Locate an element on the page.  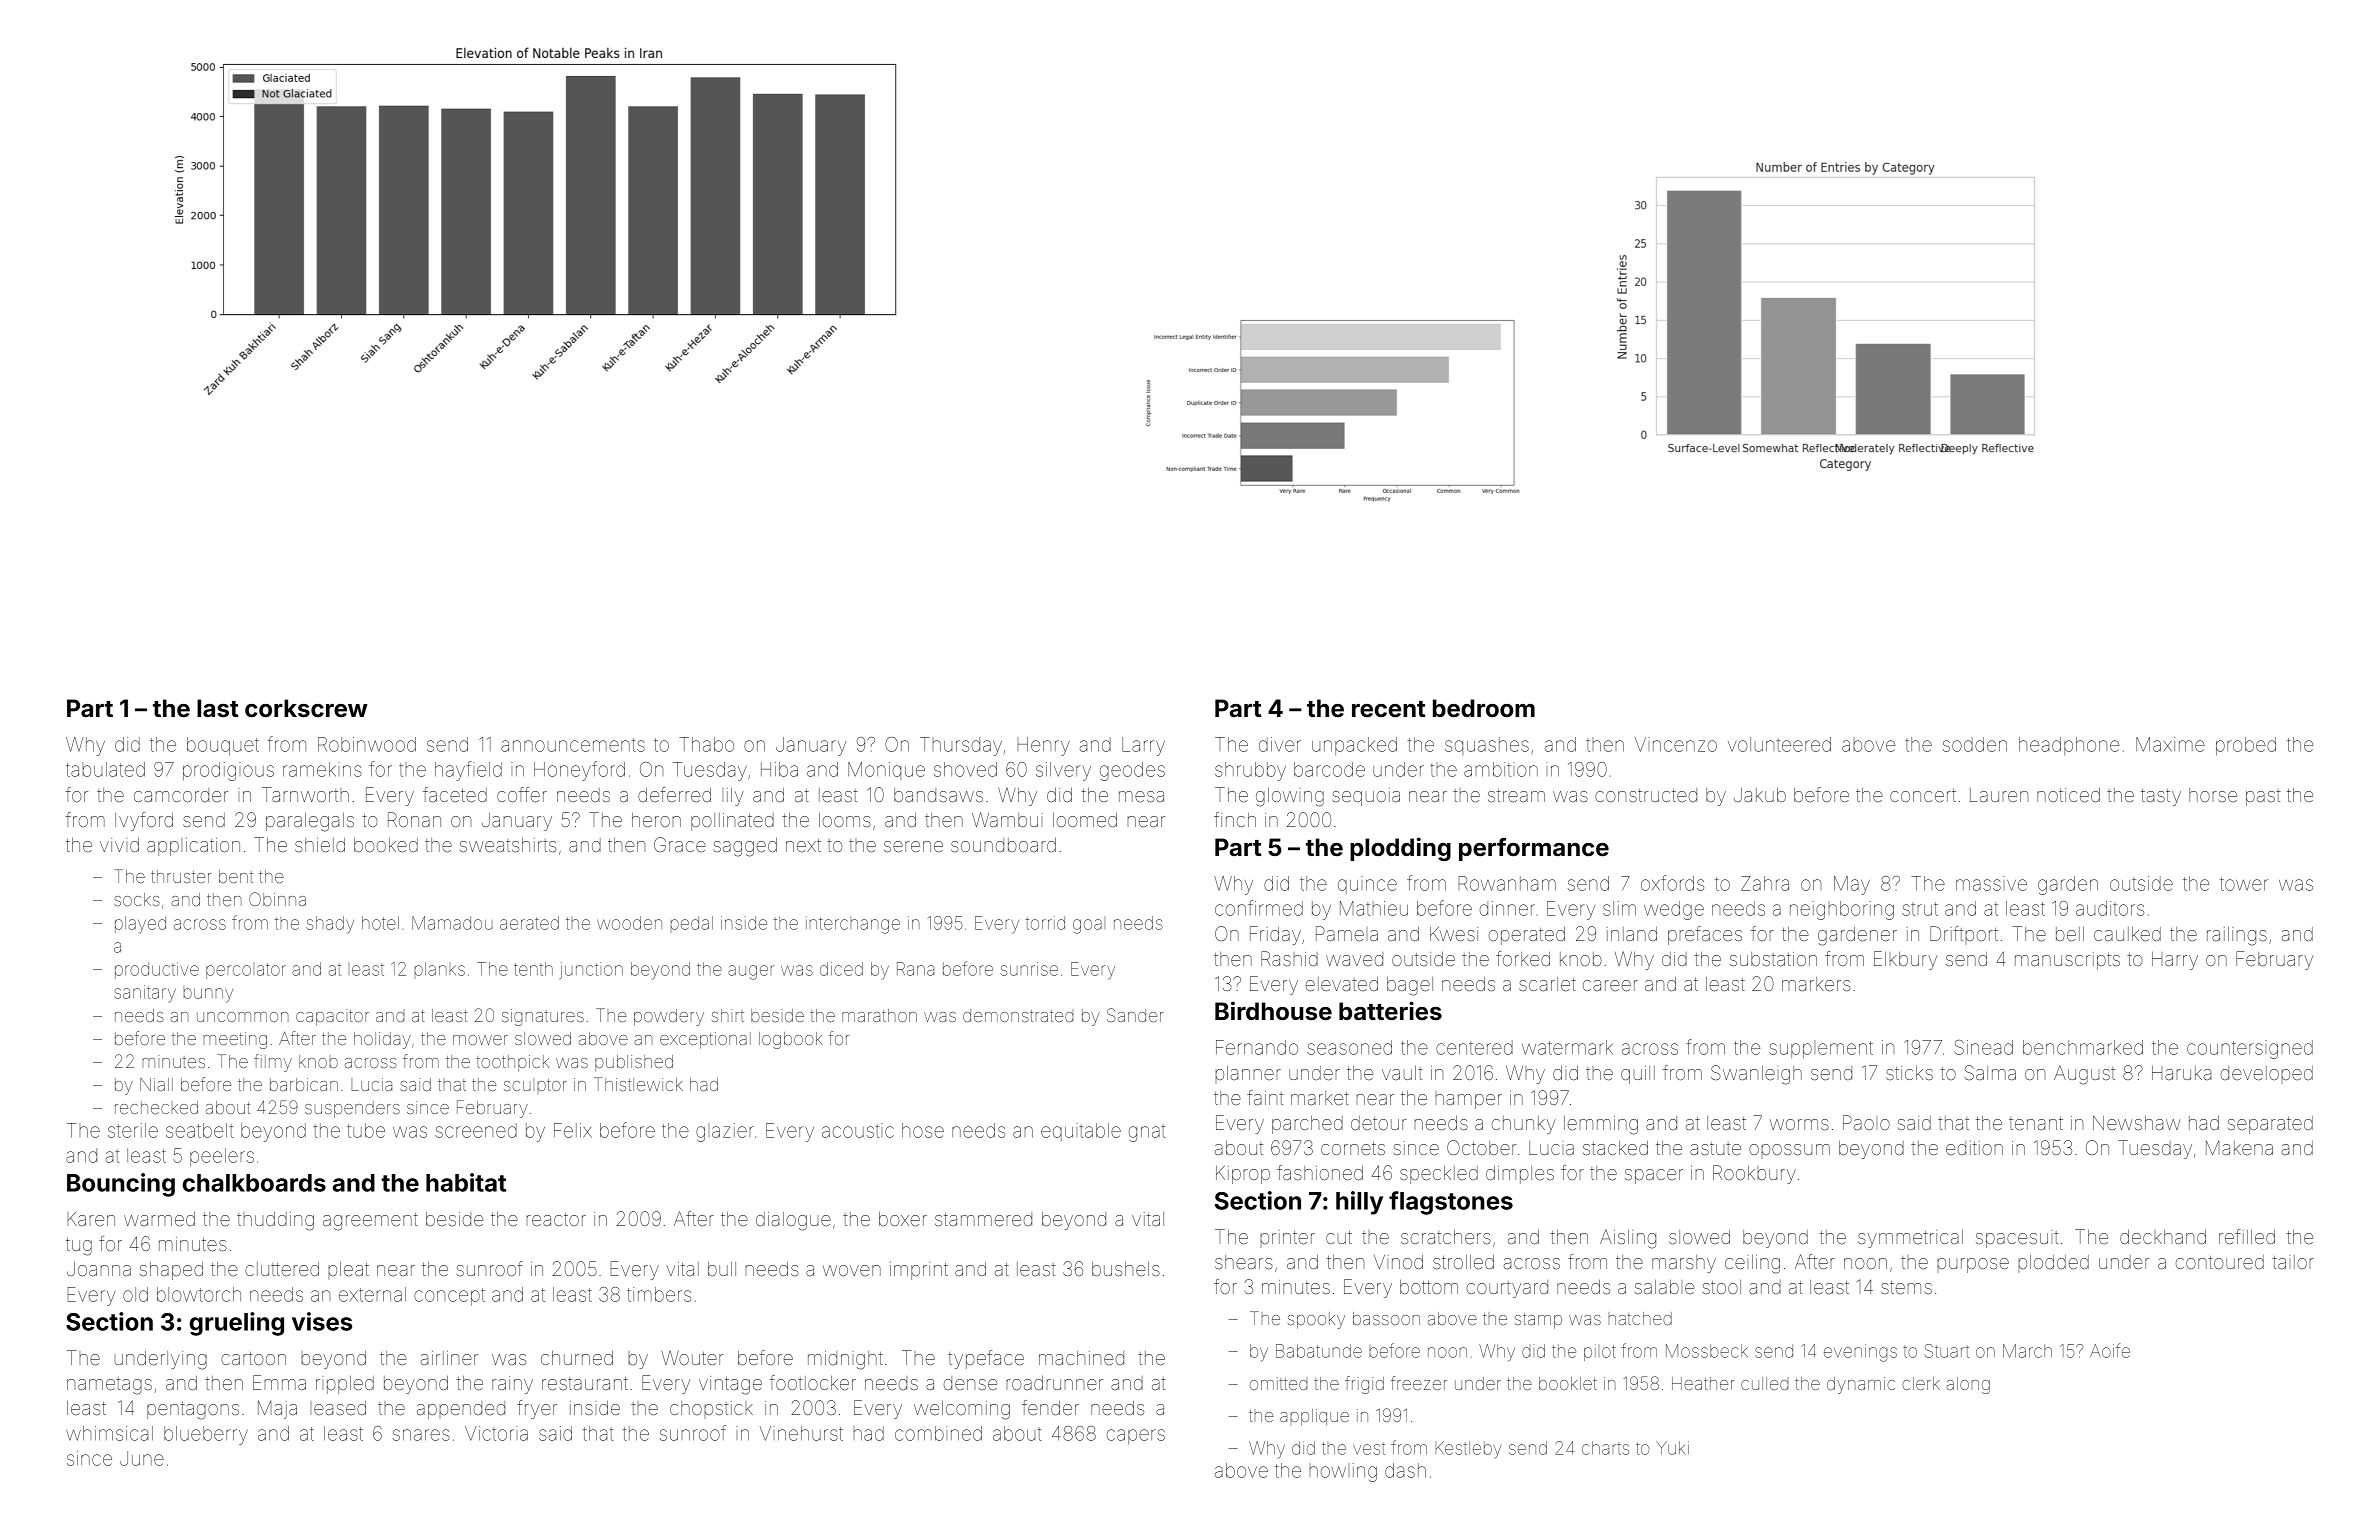
stammered is located at coordinates (983, 1219).
